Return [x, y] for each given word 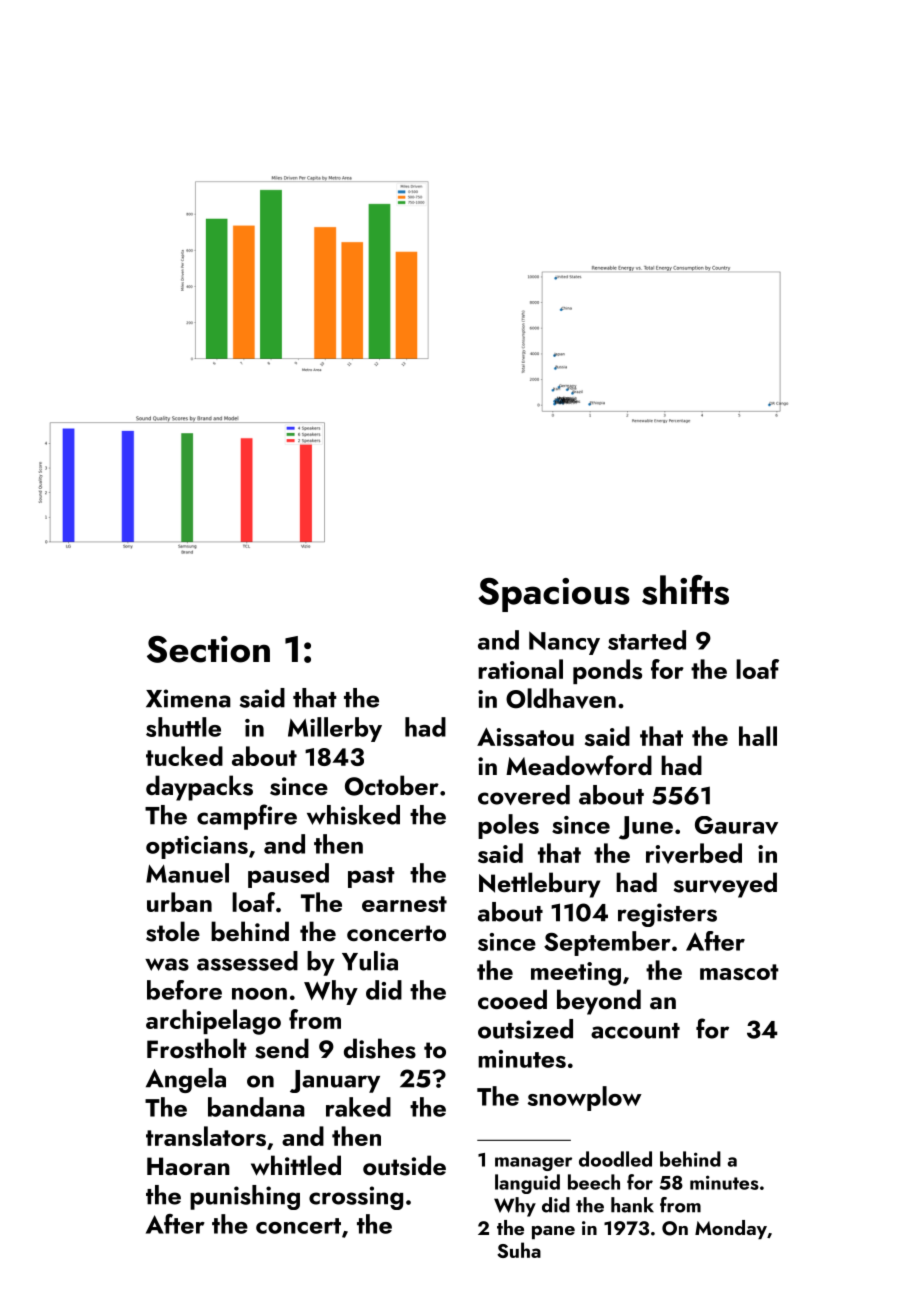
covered [524, 795]
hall [758, 736]
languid [527, 1184]
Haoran [188, 1166]
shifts [685, 590]
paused [288, 875]
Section [208, 649]
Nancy [564, 643]
